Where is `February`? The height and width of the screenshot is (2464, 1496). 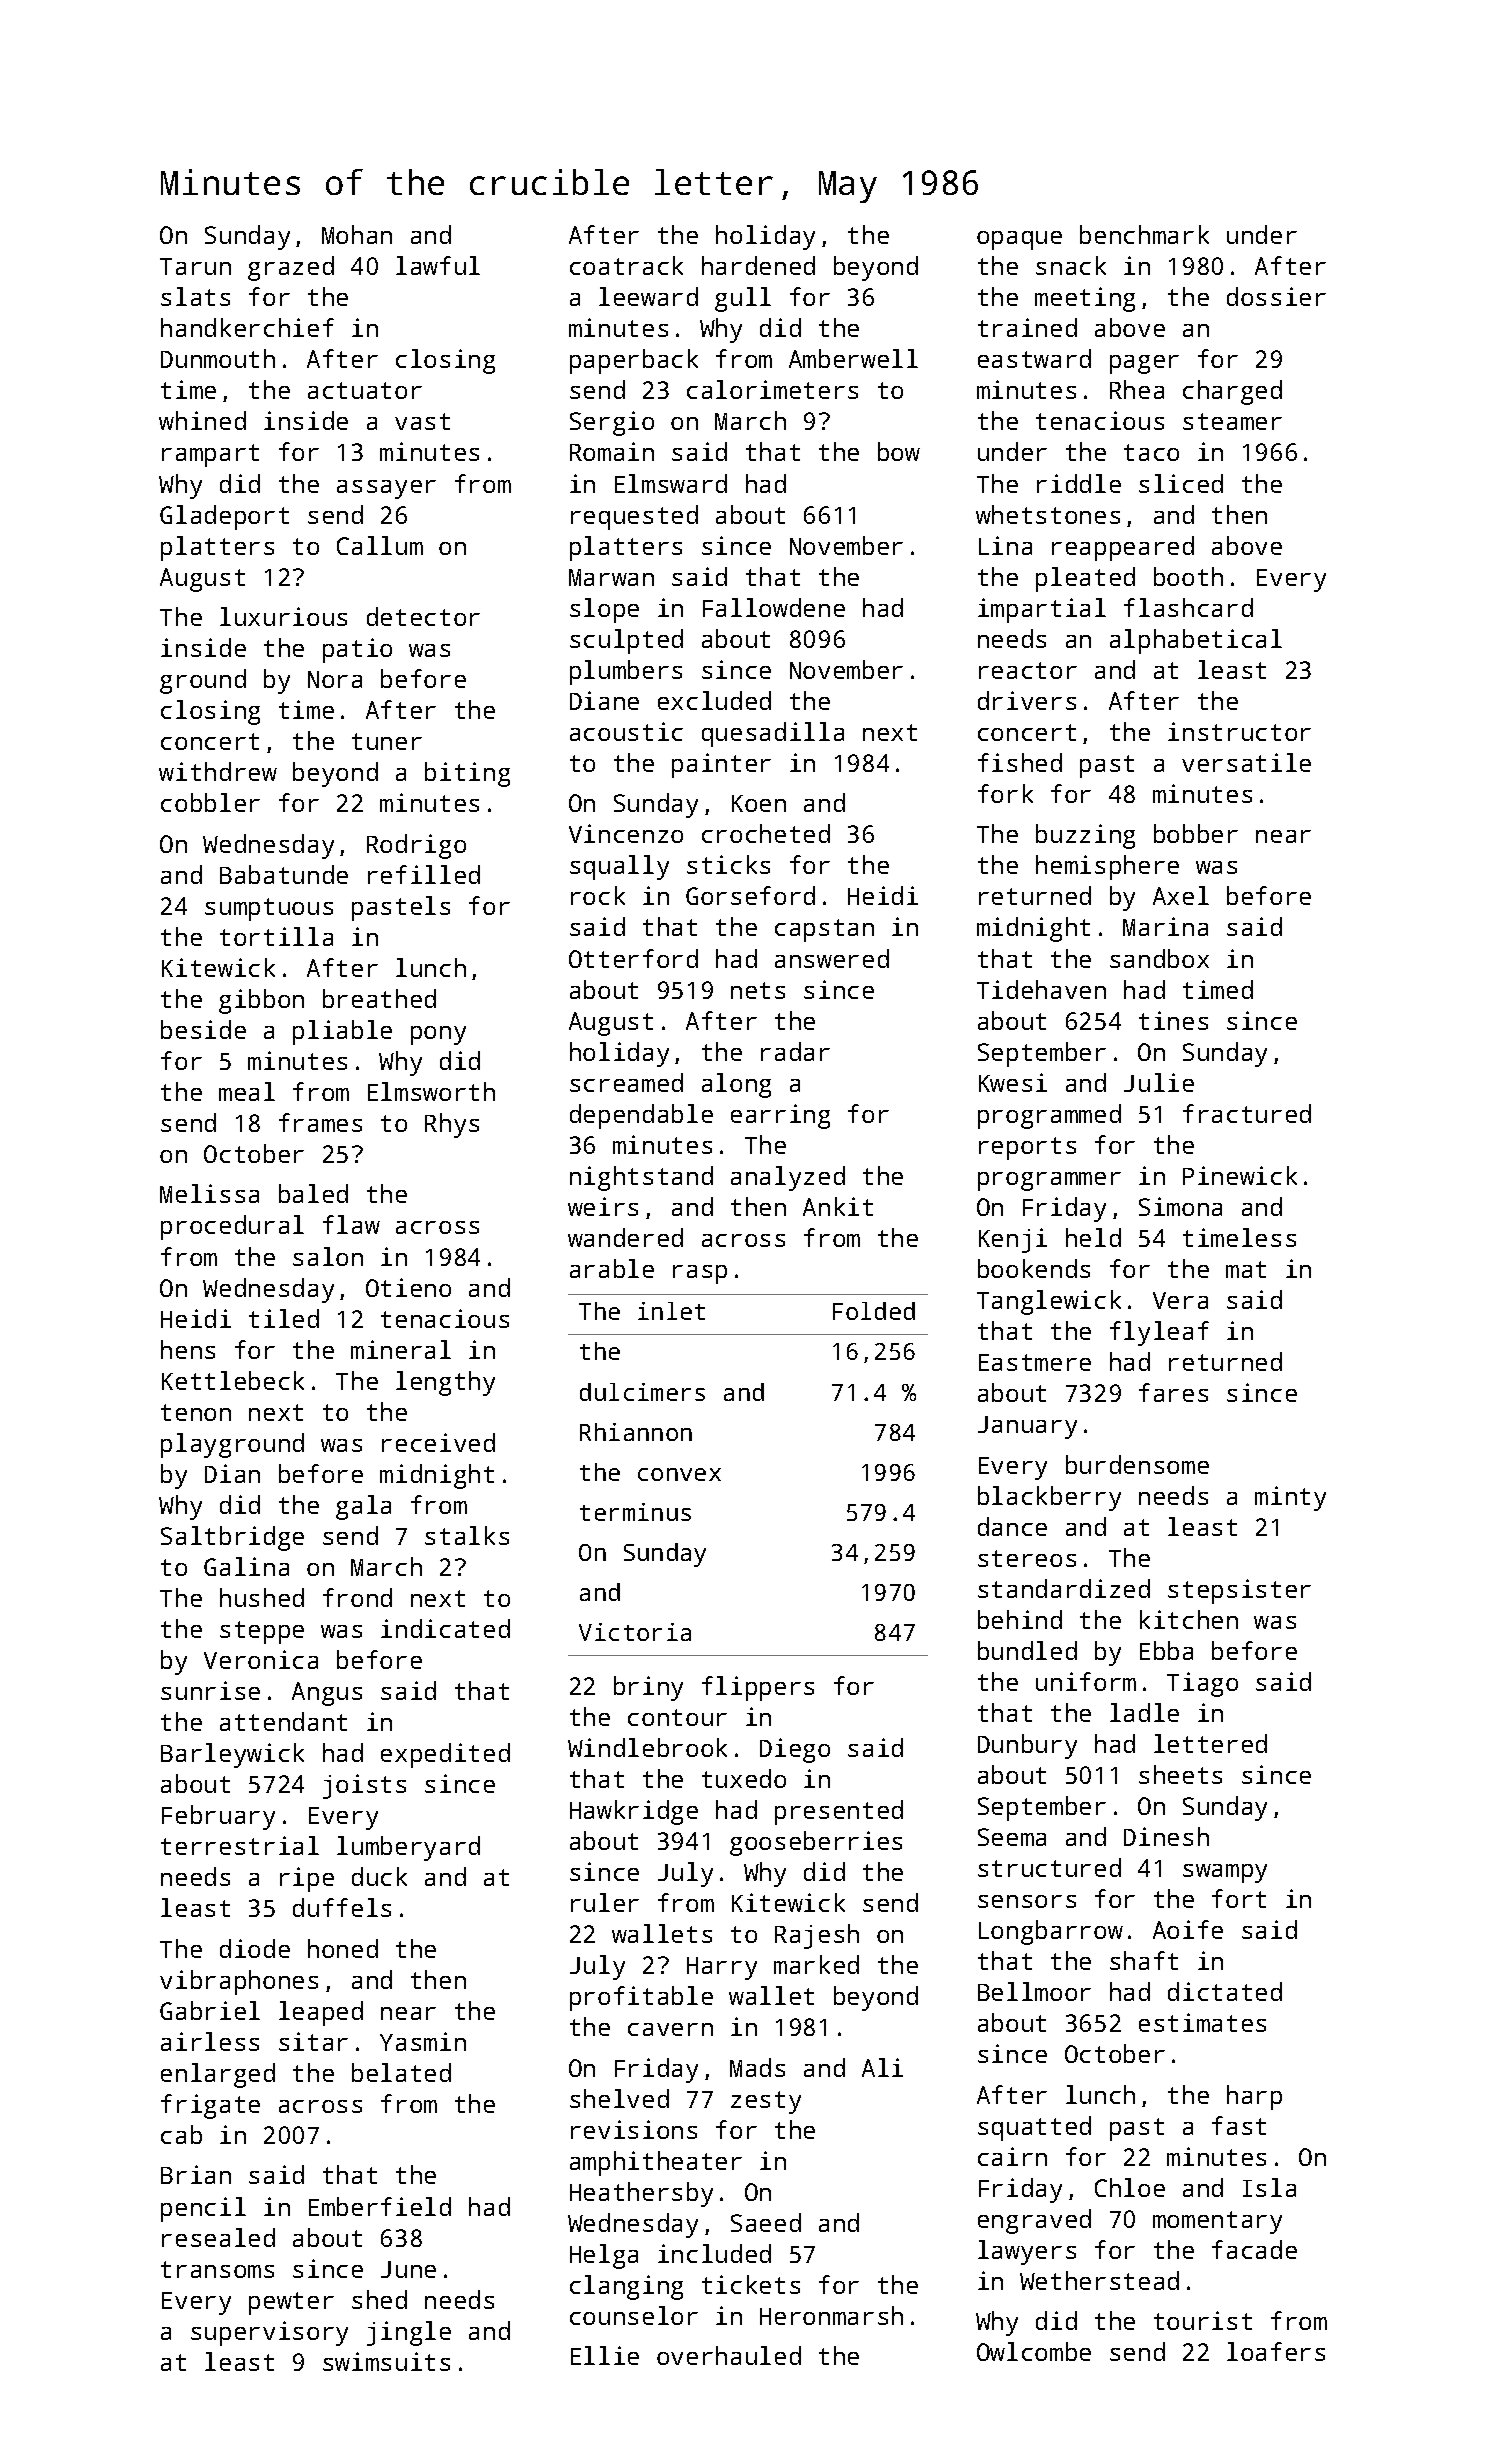
February is located at coordinates (218, 1817).
